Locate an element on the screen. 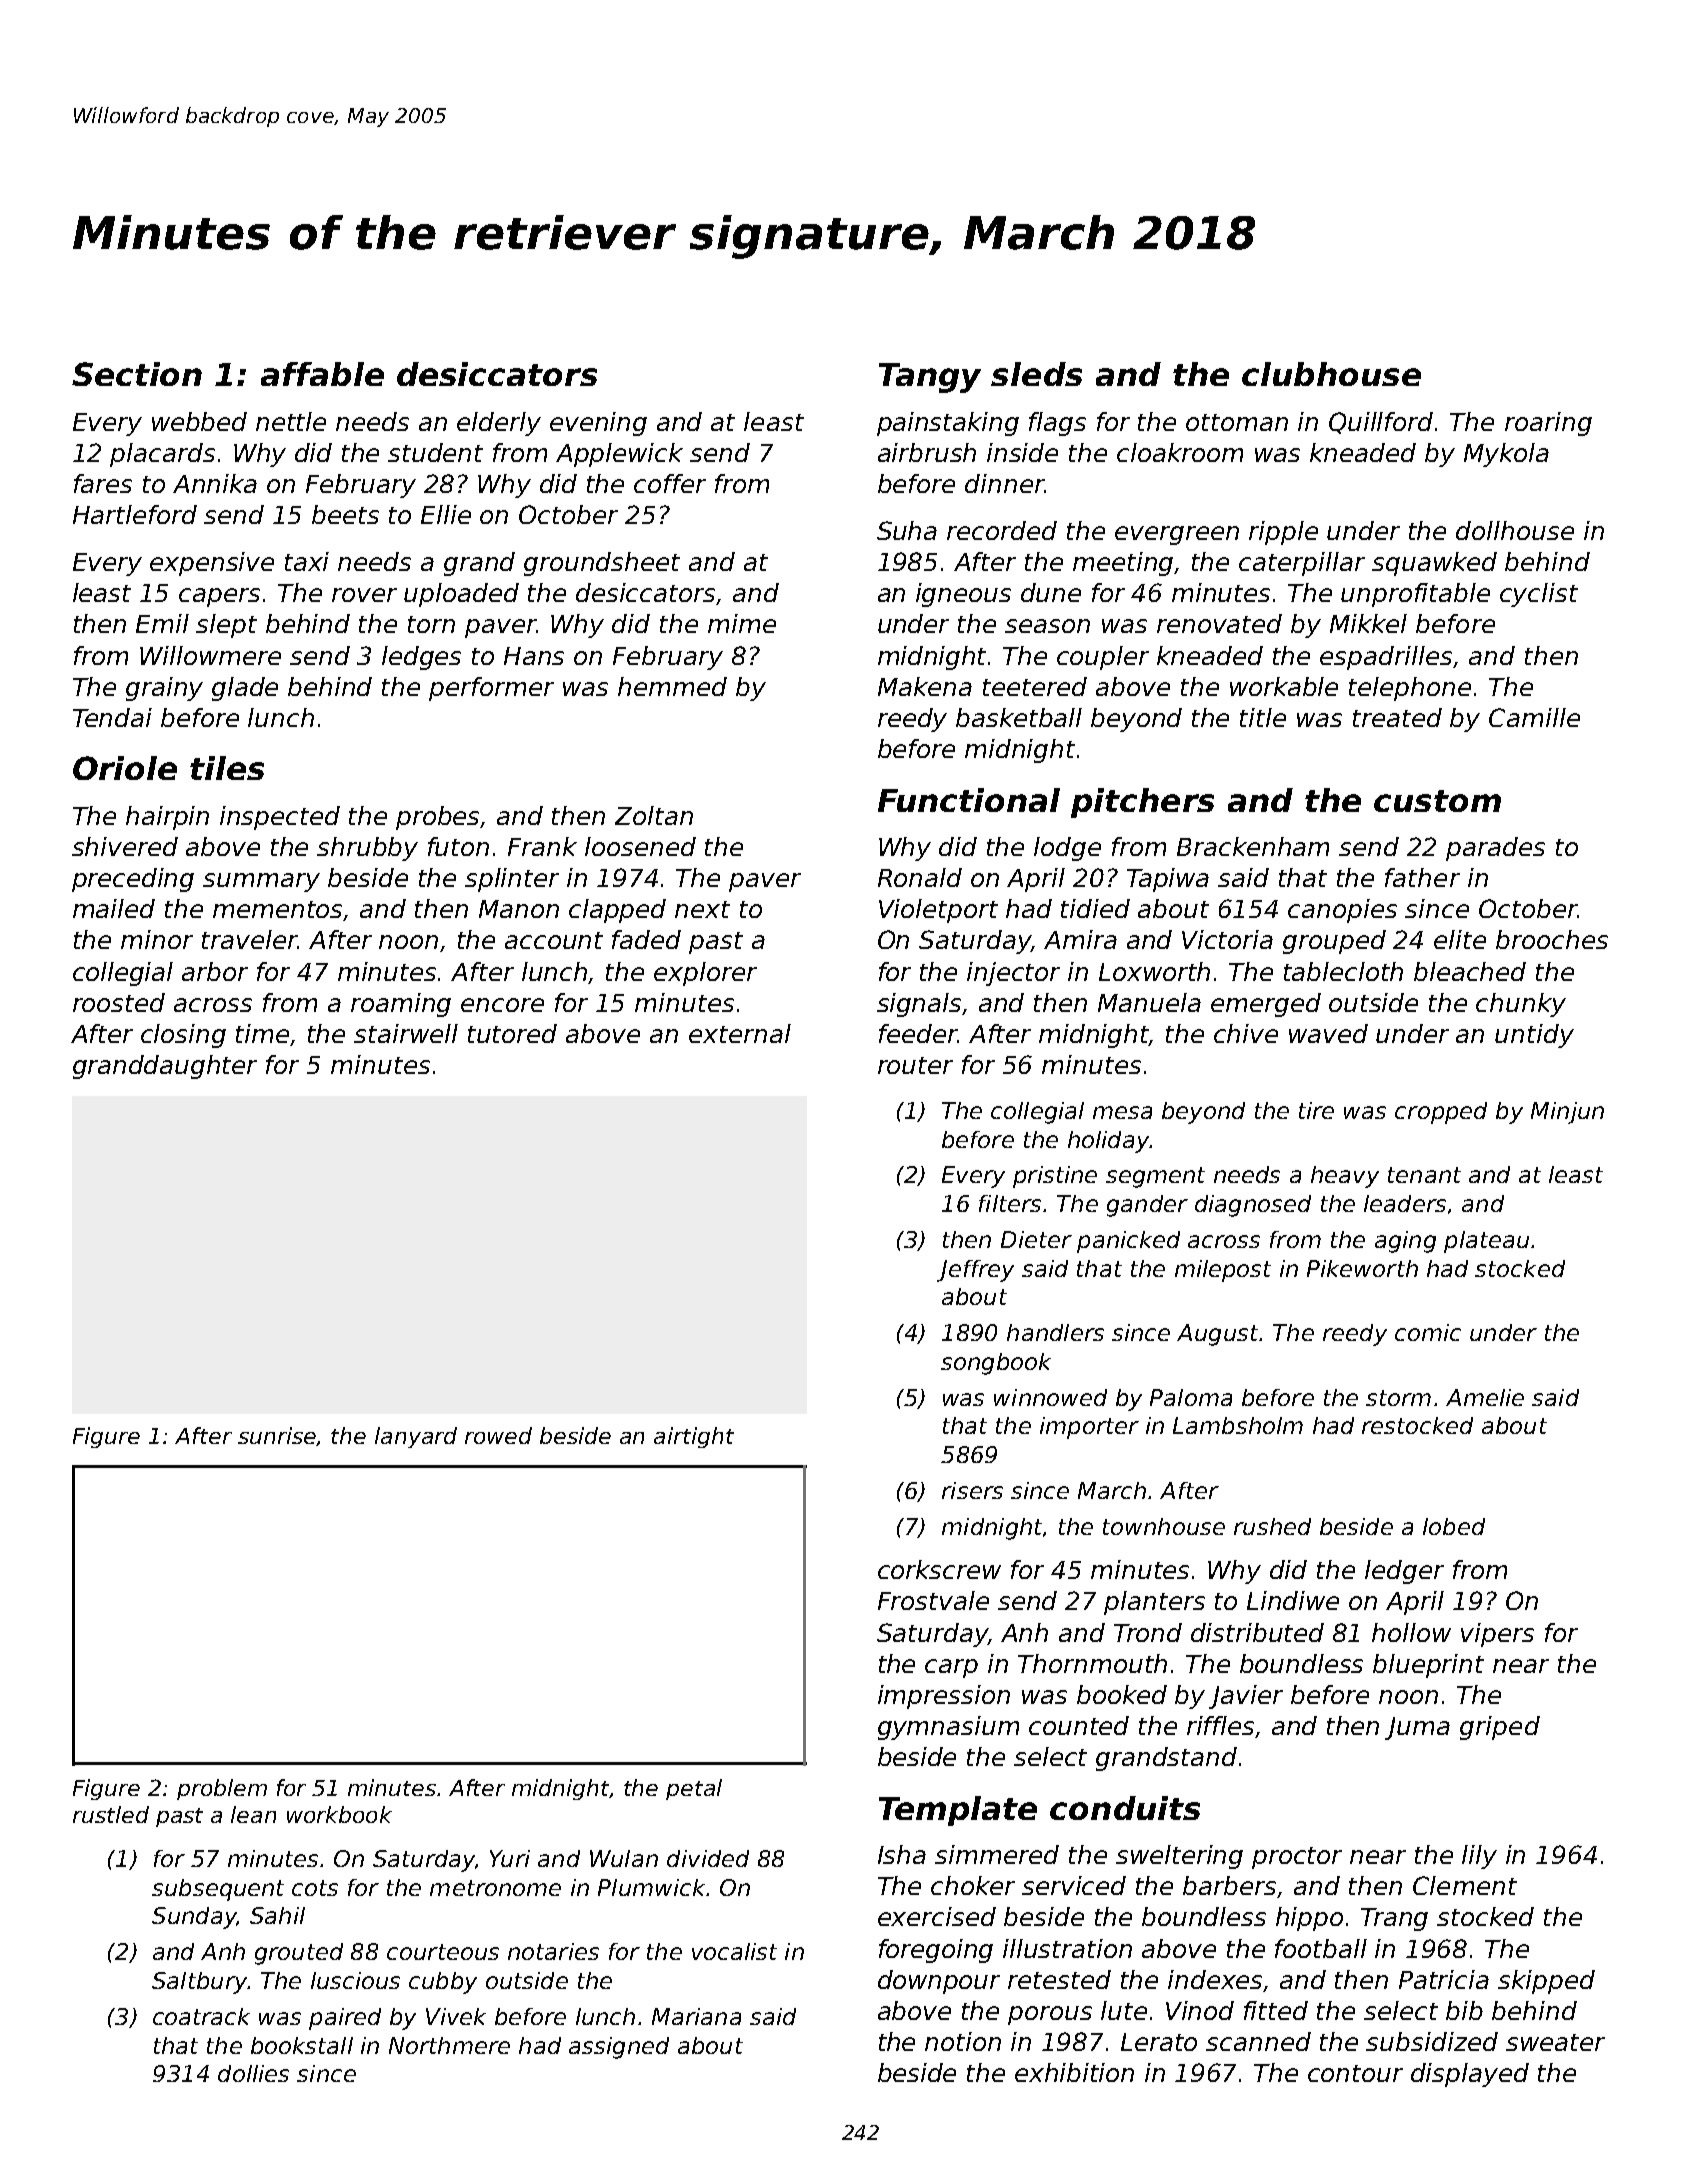  affable is located at coordinates (322, 374).
